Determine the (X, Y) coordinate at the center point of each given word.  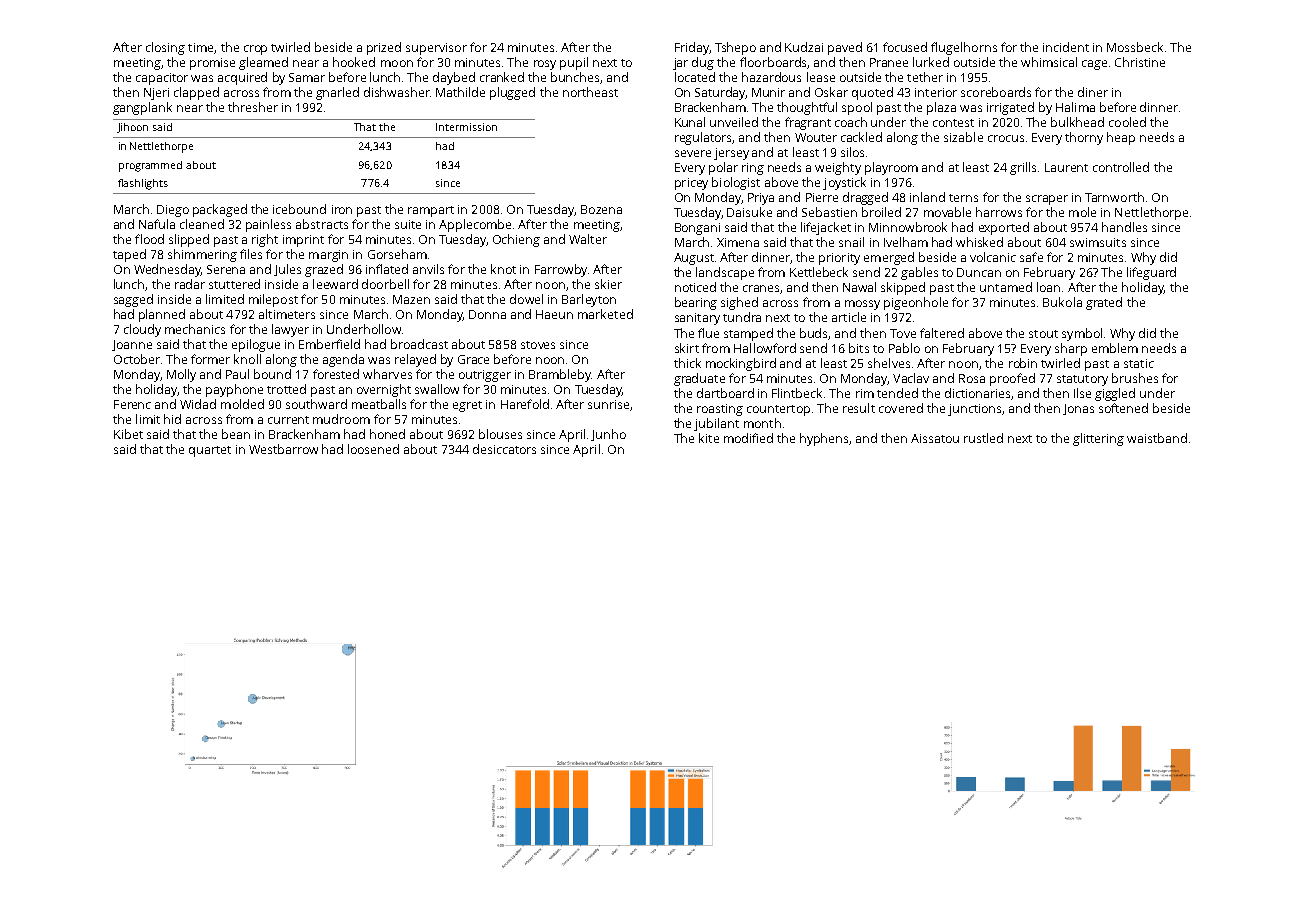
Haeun (554, 314)
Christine (1140, 62)
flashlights (143, 184)
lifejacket (826, 228)
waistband (1157, 438)
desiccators (504, 449)
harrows (999, 212)
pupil (574, 63)
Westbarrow (283, 449)
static (1139, 363)
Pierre (822, 197)
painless (268, 225)
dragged (865, 198)
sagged (133, 300)
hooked (354, 62)
